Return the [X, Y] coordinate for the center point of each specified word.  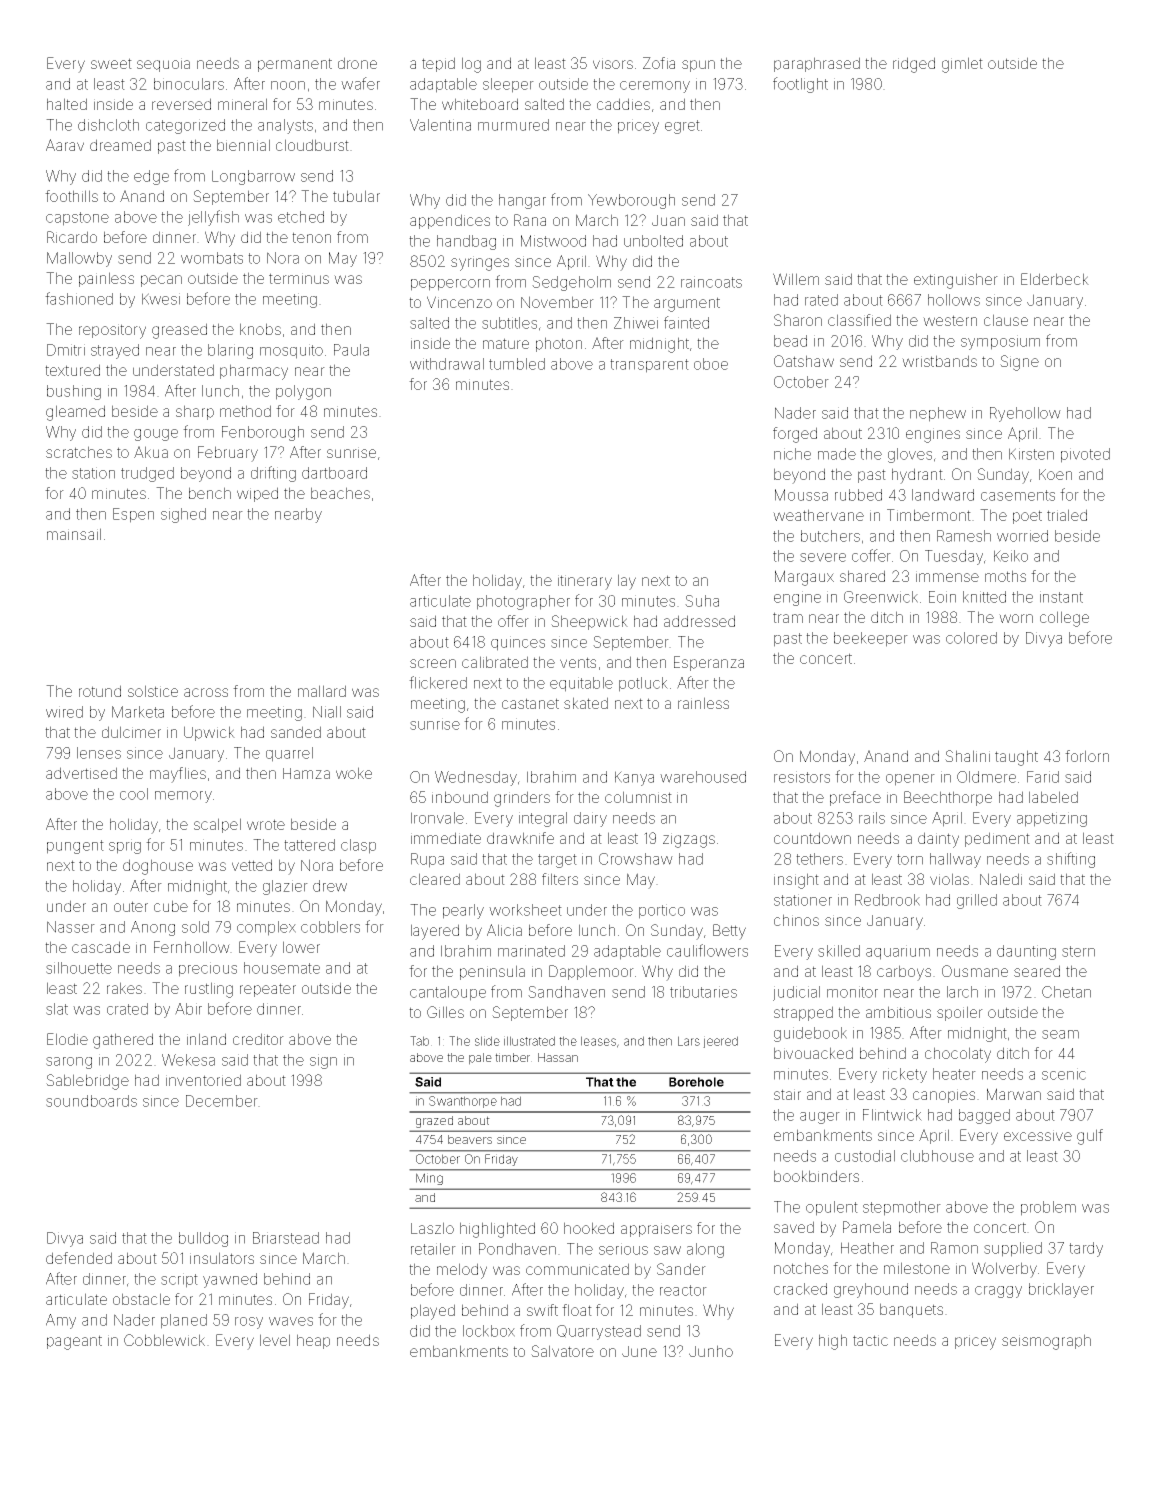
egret [682, 127]
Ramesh [964, 536]
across [206, 692]
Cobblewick [164, 1340]
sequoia [163, 65]
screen [433, 663]
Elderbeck [1055, 279]
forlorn [1087, 756]
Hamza [306, 773]
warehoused [703, 777]
